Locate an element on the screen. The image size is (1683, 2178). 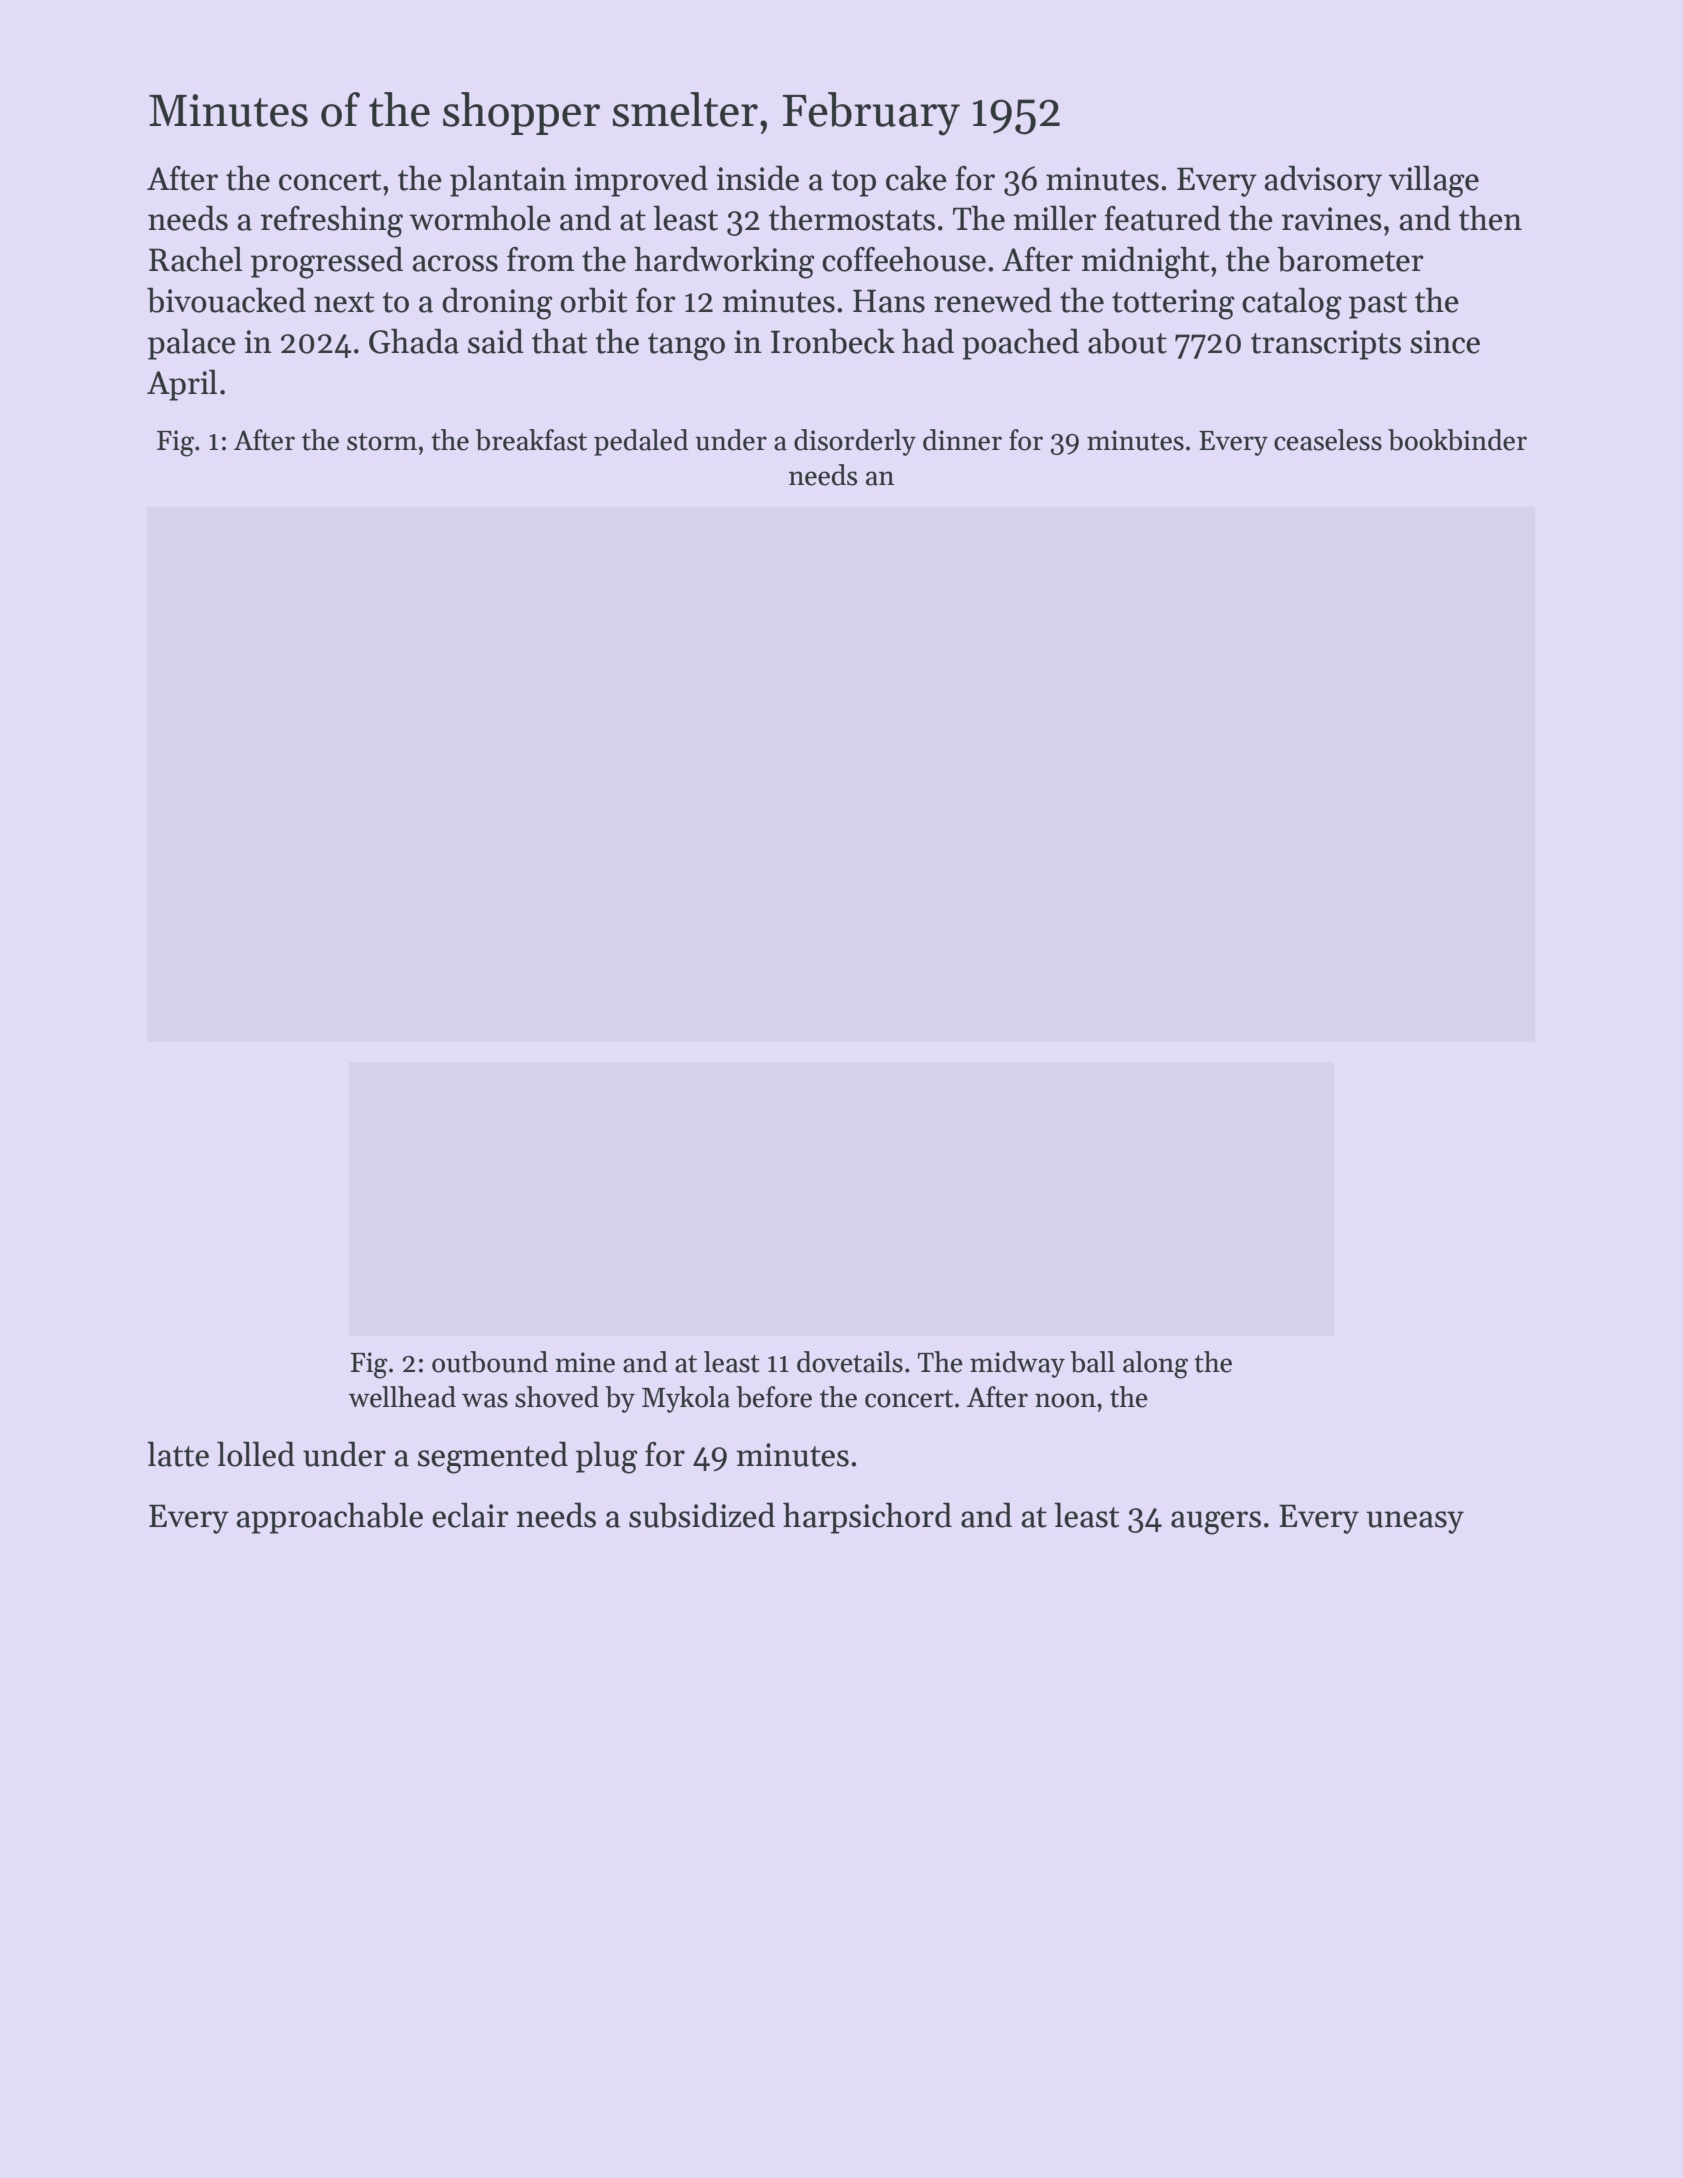
outbound is located at coordinates (490, 1362).
